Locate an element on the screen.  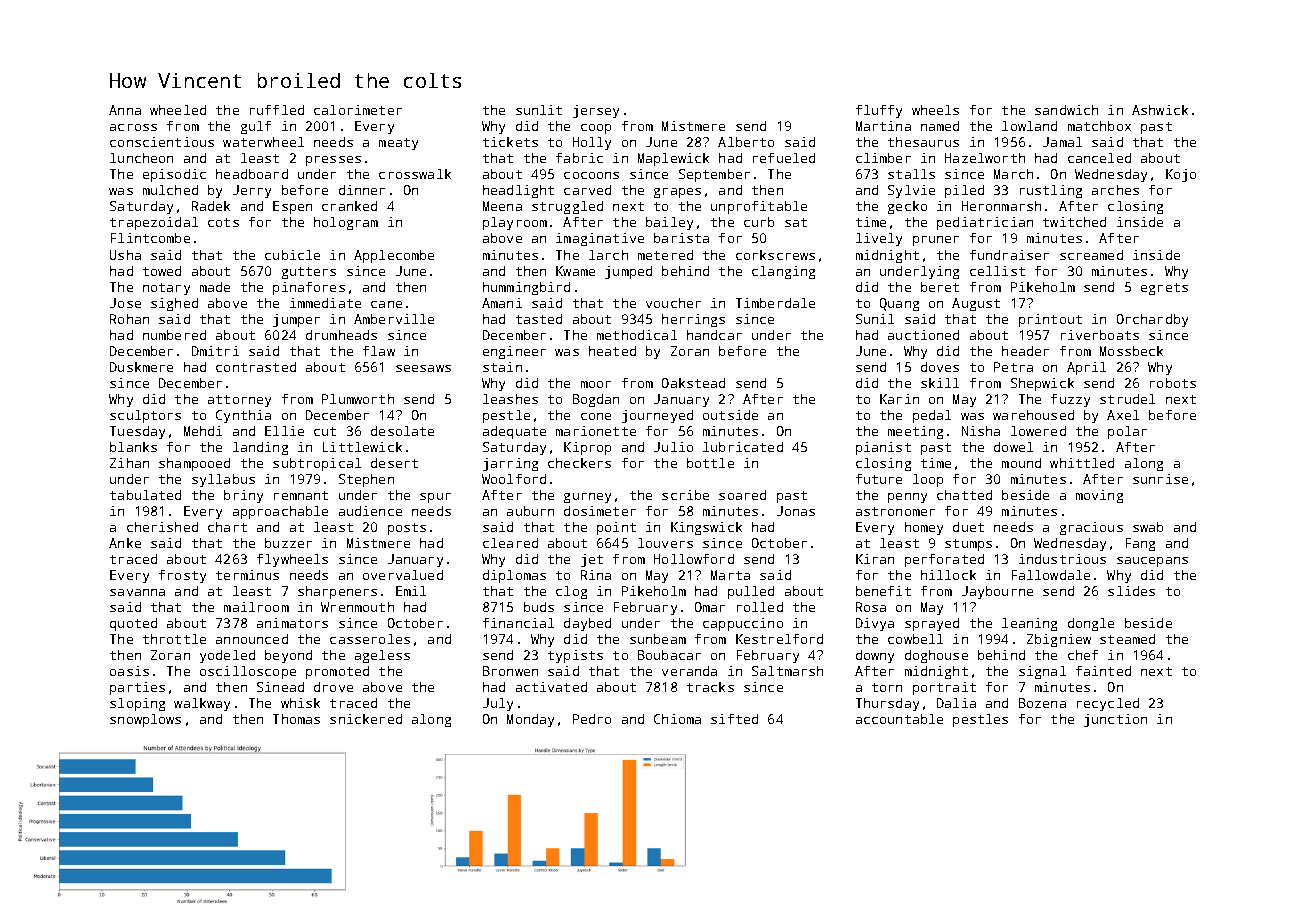
Ashwick is located at coordinates (1160, 110).
